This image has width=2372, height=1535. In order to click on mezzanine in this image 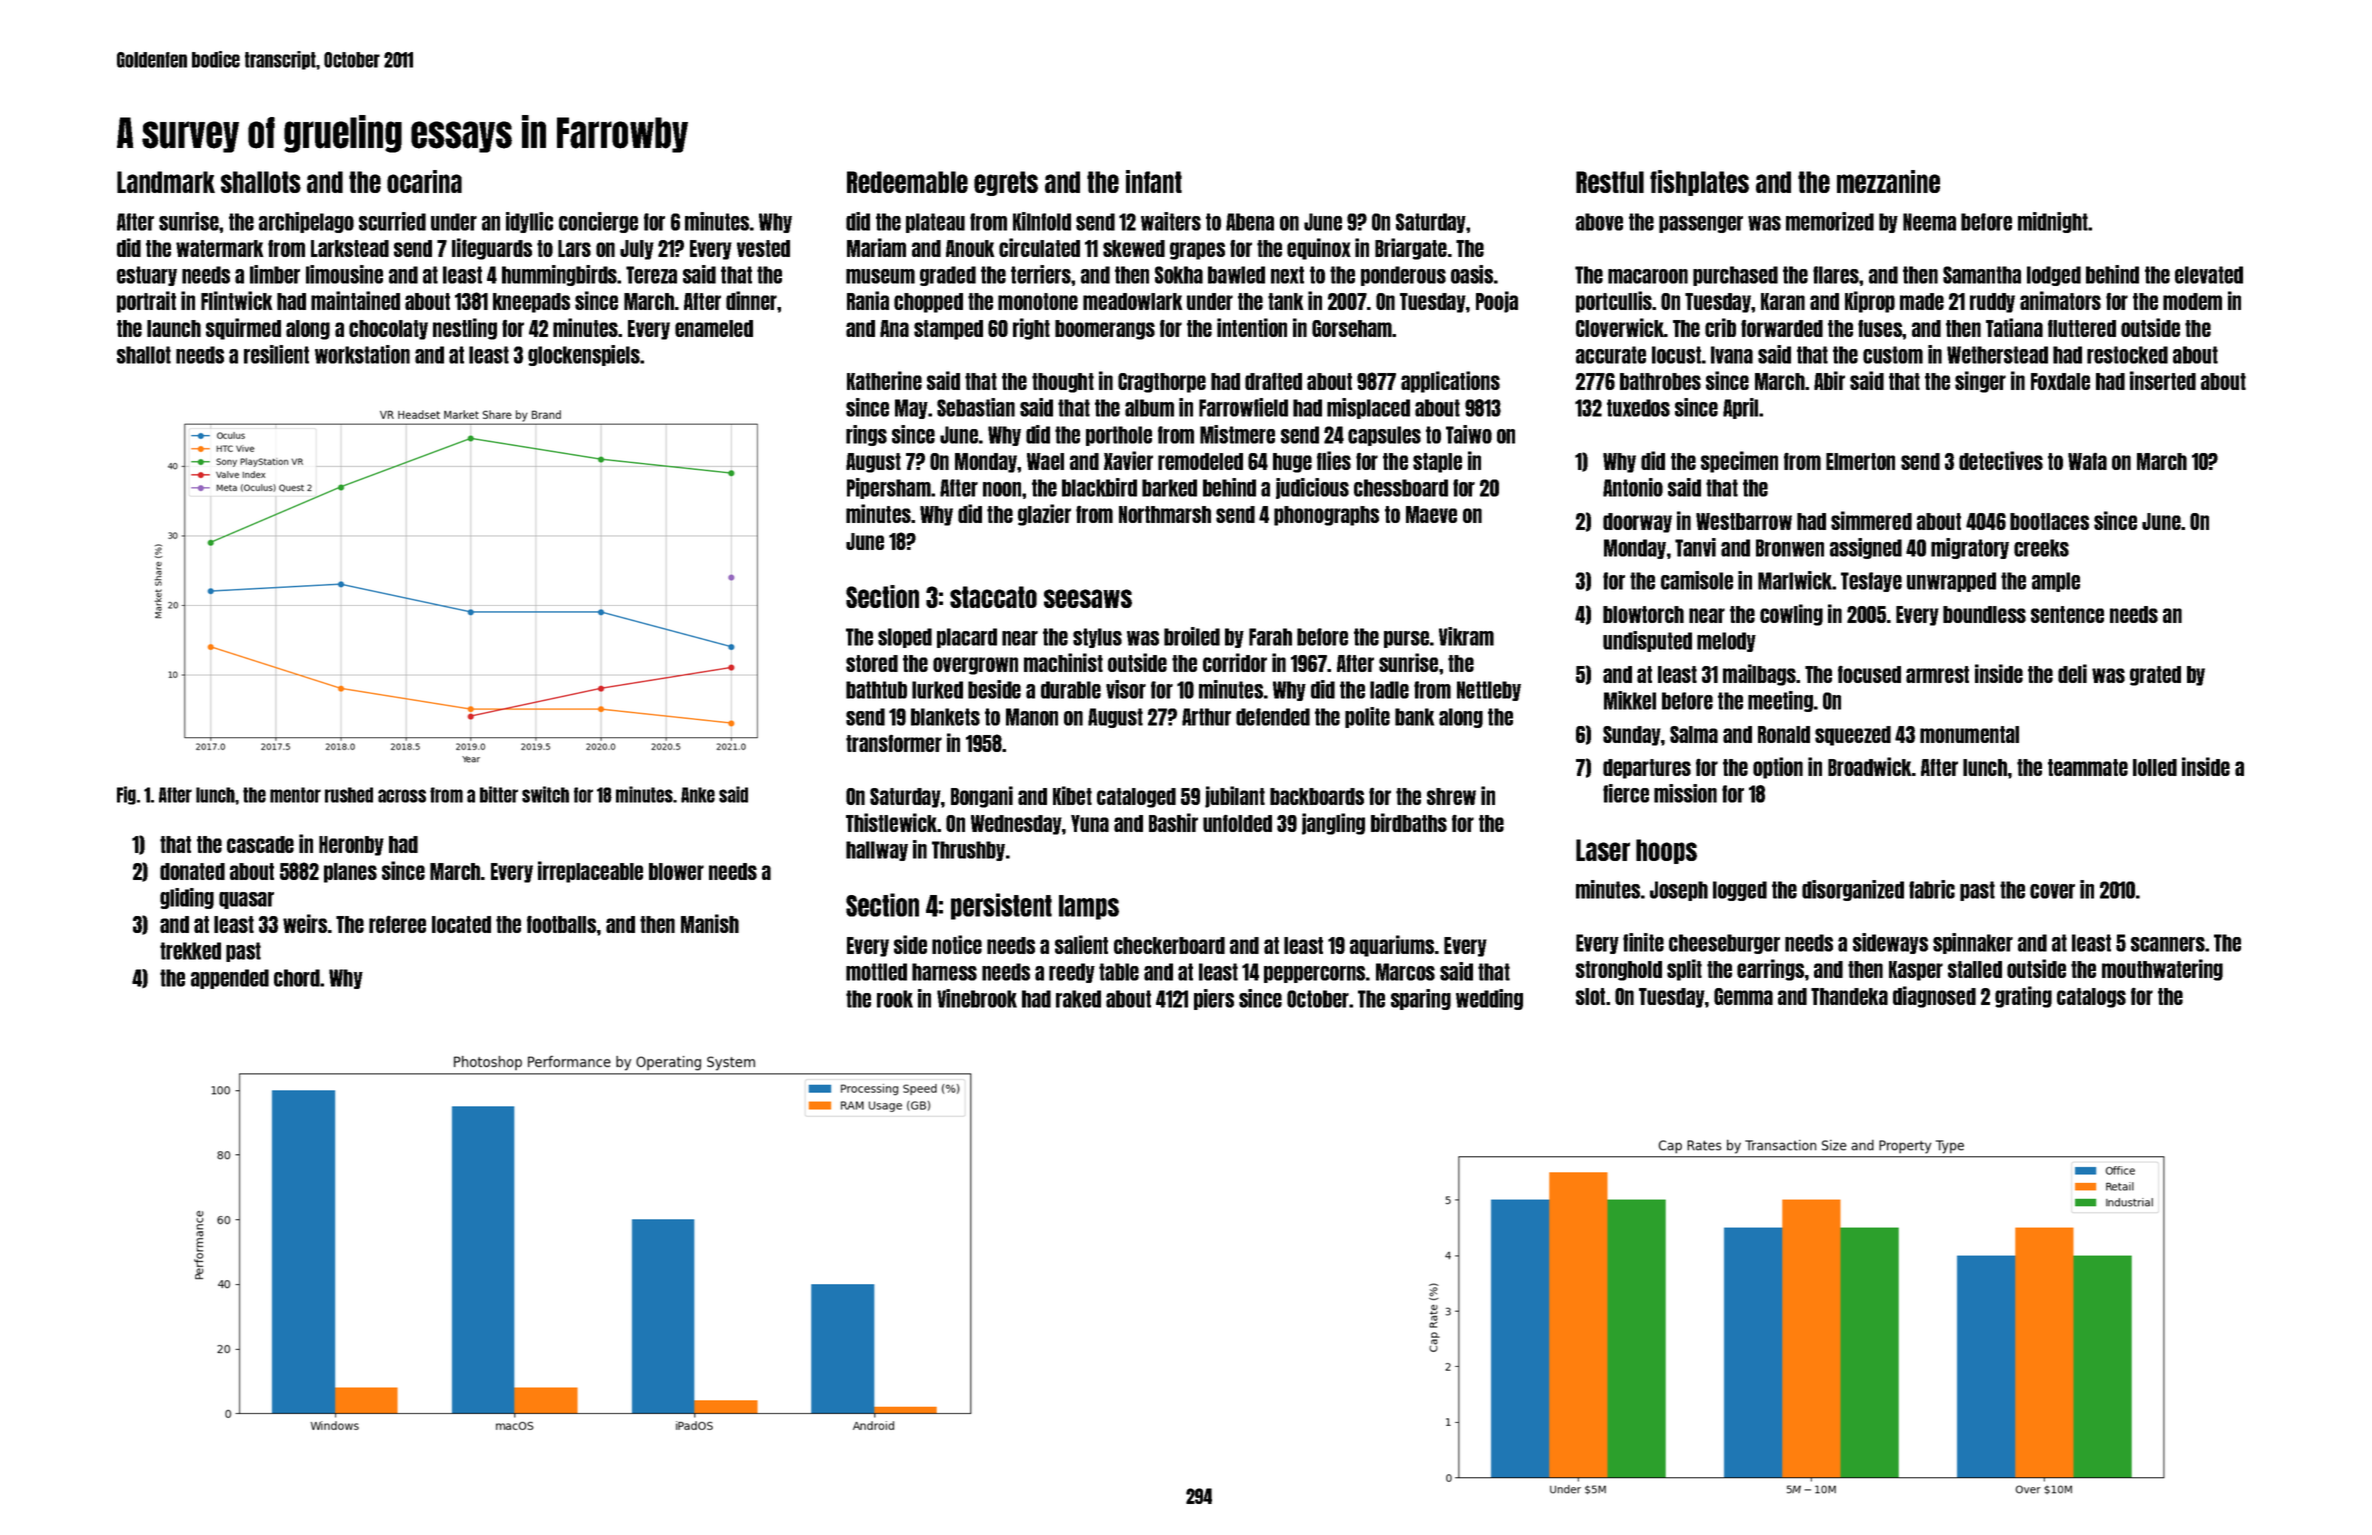, I will do `click(1888, 181)`.
